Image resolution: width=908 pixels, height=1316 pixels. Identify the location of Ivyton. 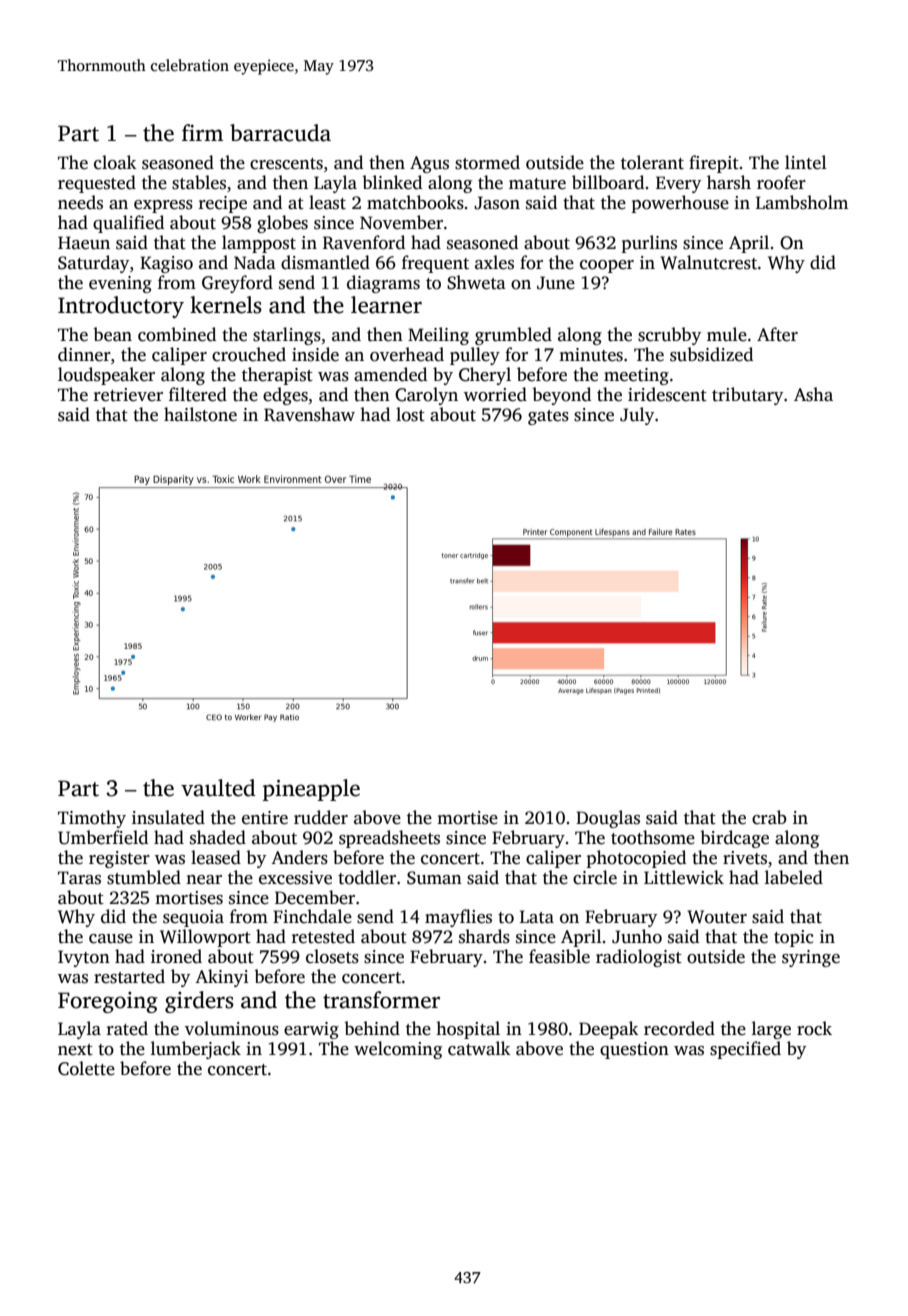
(84, 958).
